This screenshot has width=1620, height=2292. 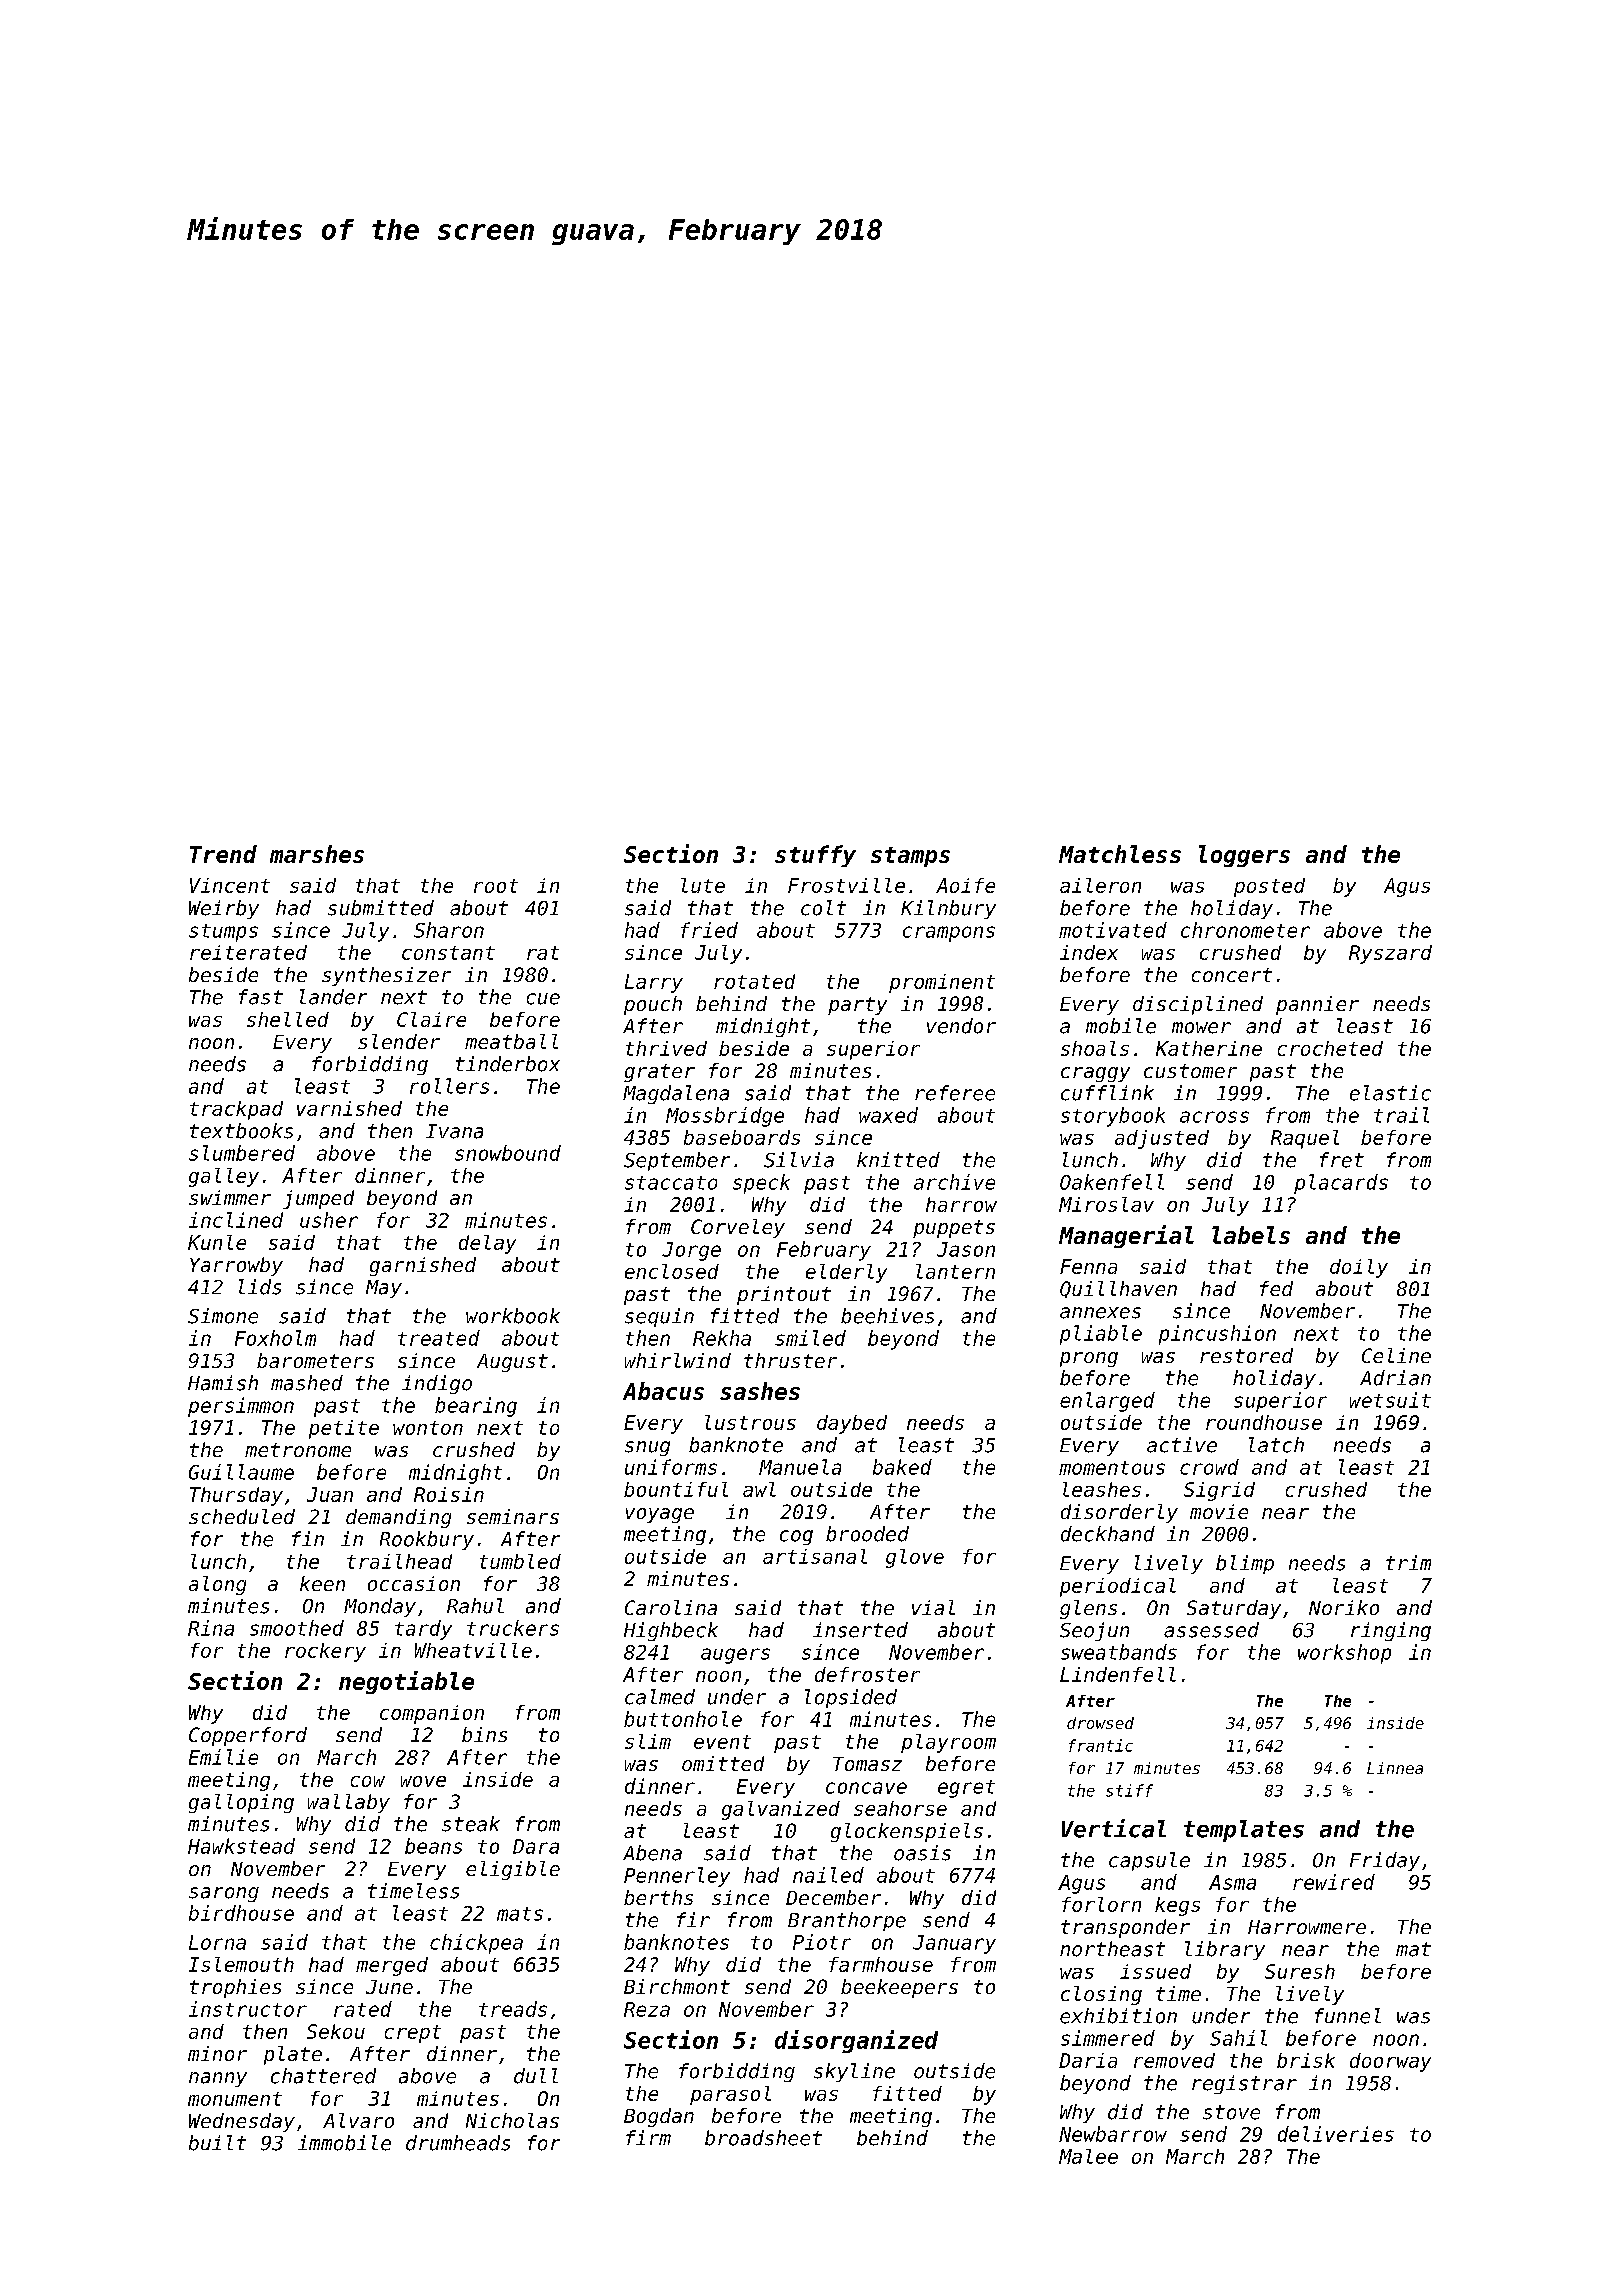 What do you see at coordinates (317, 854) in the screenshot?
I see `marshes` at bounding box center [317, 854].
